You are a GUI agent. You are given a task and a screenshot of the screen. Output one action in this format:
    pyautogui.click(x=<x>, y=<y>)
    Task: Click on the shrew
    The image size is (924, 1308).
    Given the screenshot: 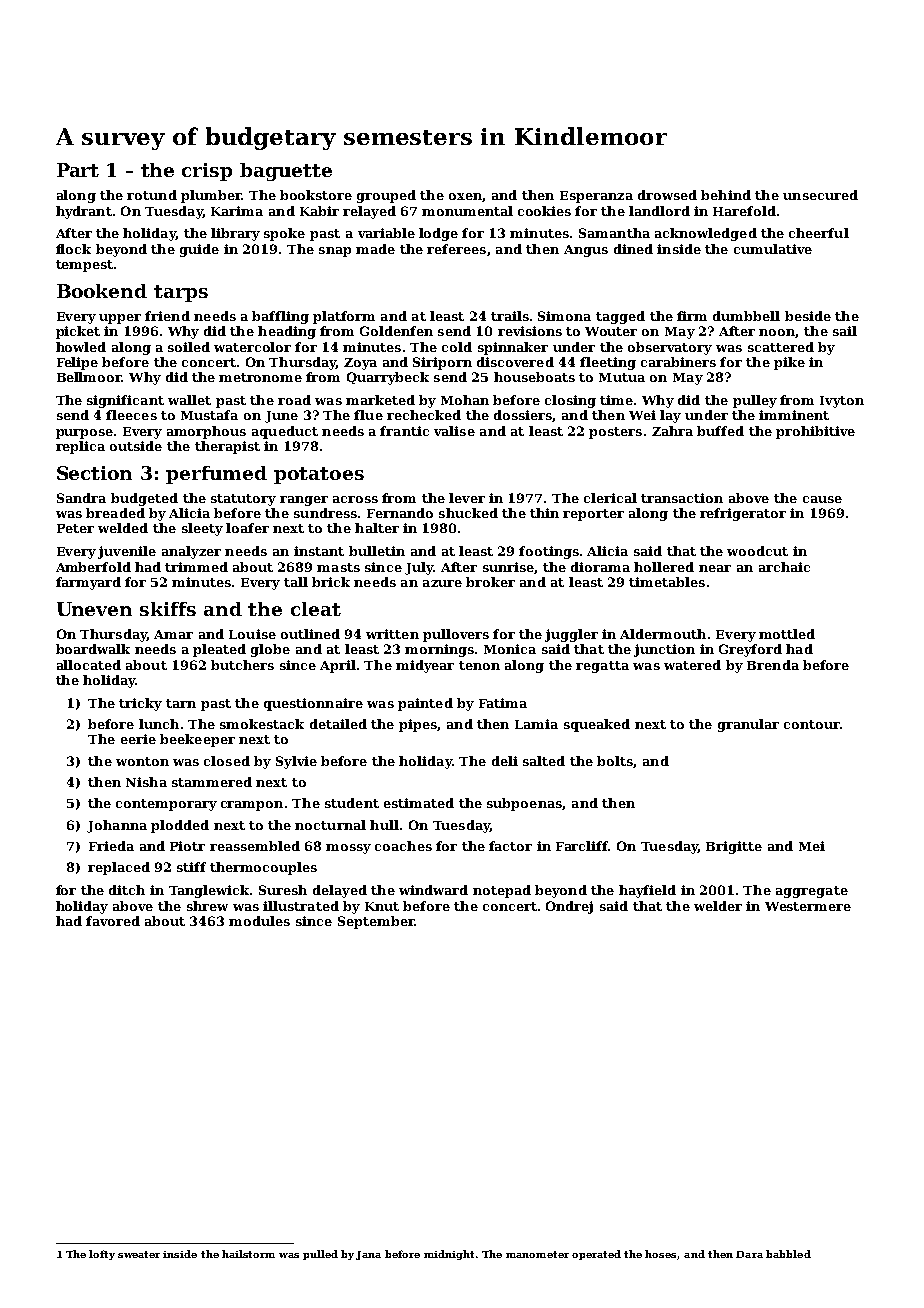 What is the action you would take?
    pyautogui.click(x=207, y=906)
